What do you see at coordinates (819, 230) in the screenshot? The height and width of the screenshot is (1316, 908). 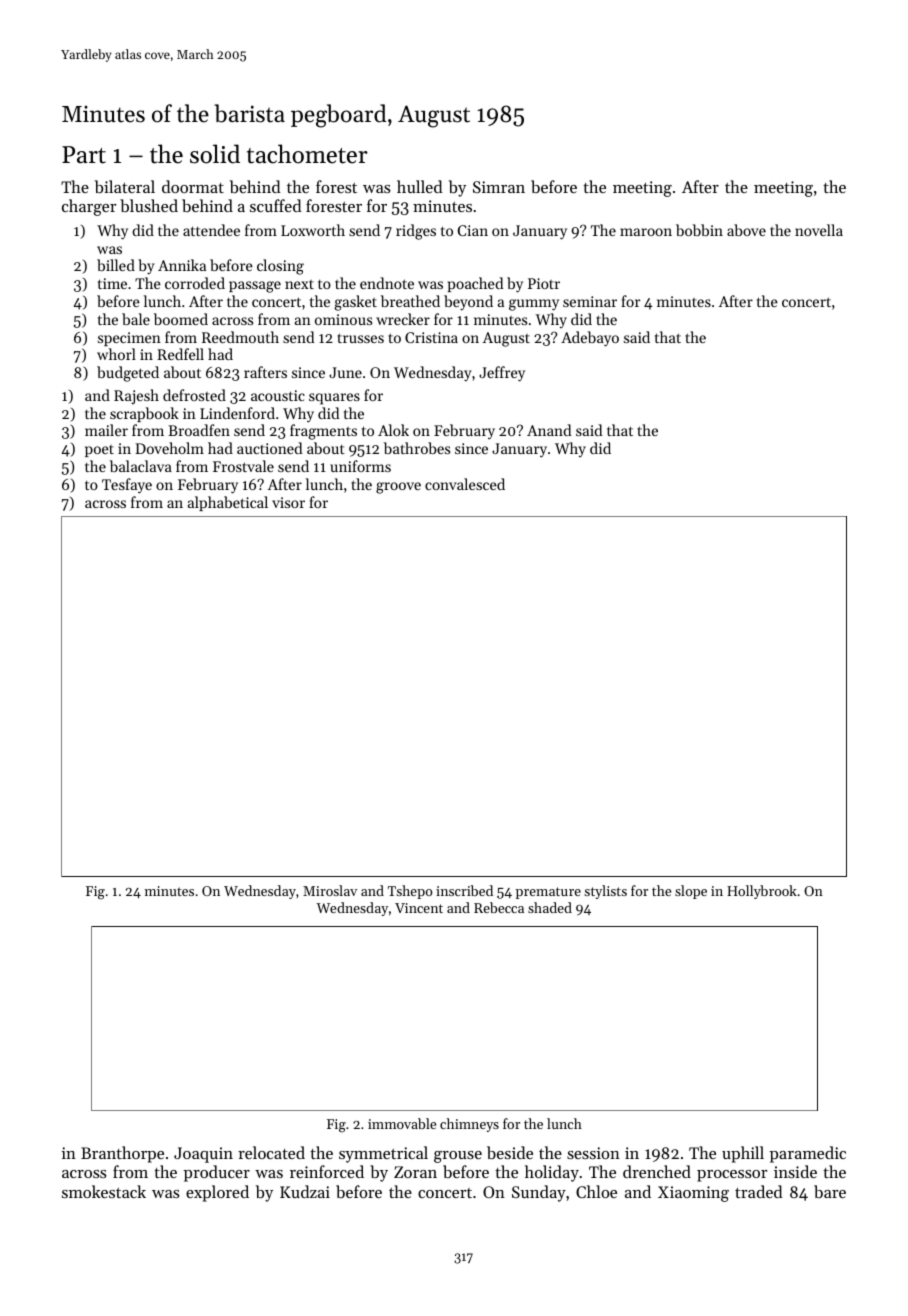 I see `novella` at bounding box center [819, 230].
